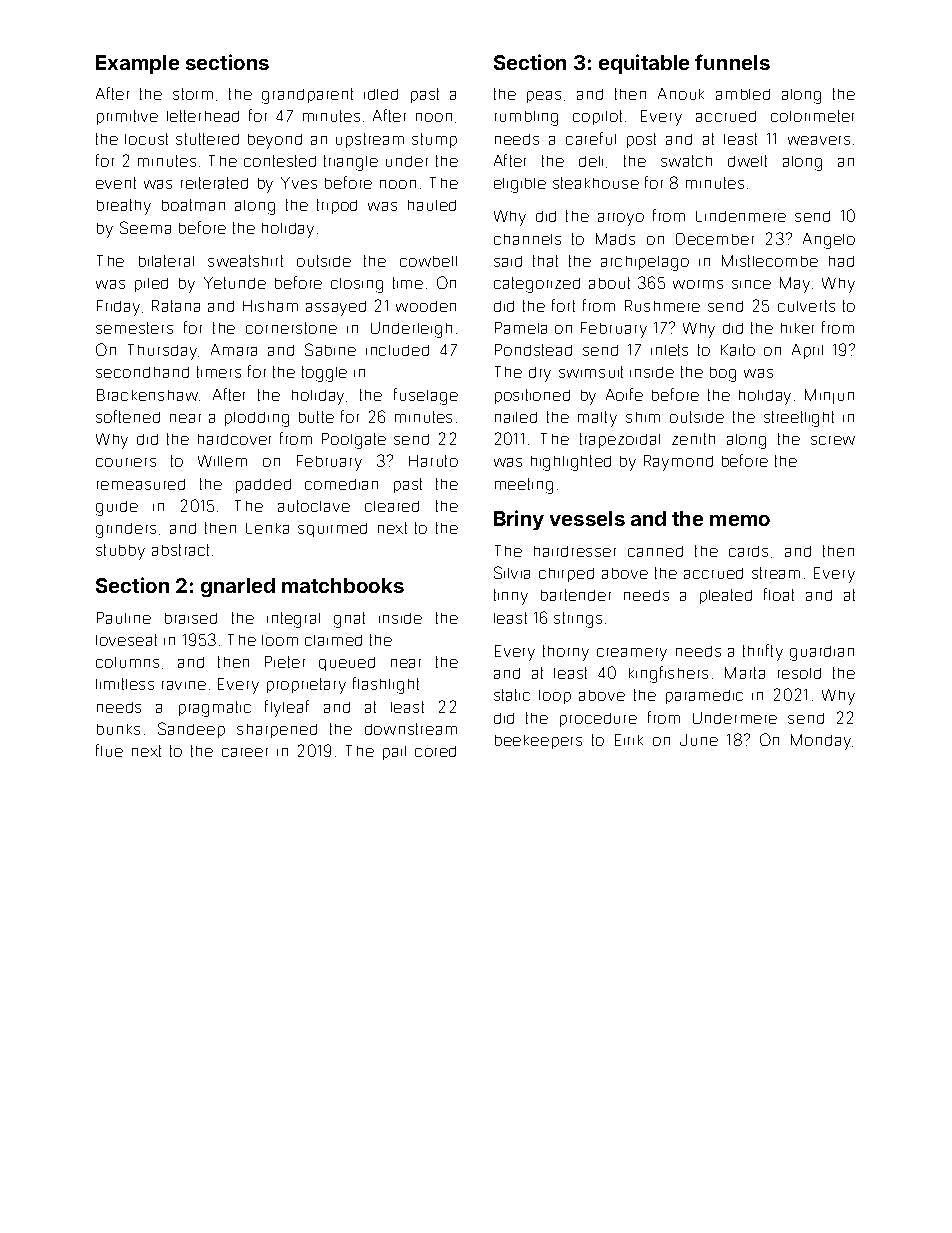 The width and height of the screenshot is (952, 1233). What do you see at coordinates (748, 551) in the screenshot?
I see `cards` at bounding box center [748, 551].
